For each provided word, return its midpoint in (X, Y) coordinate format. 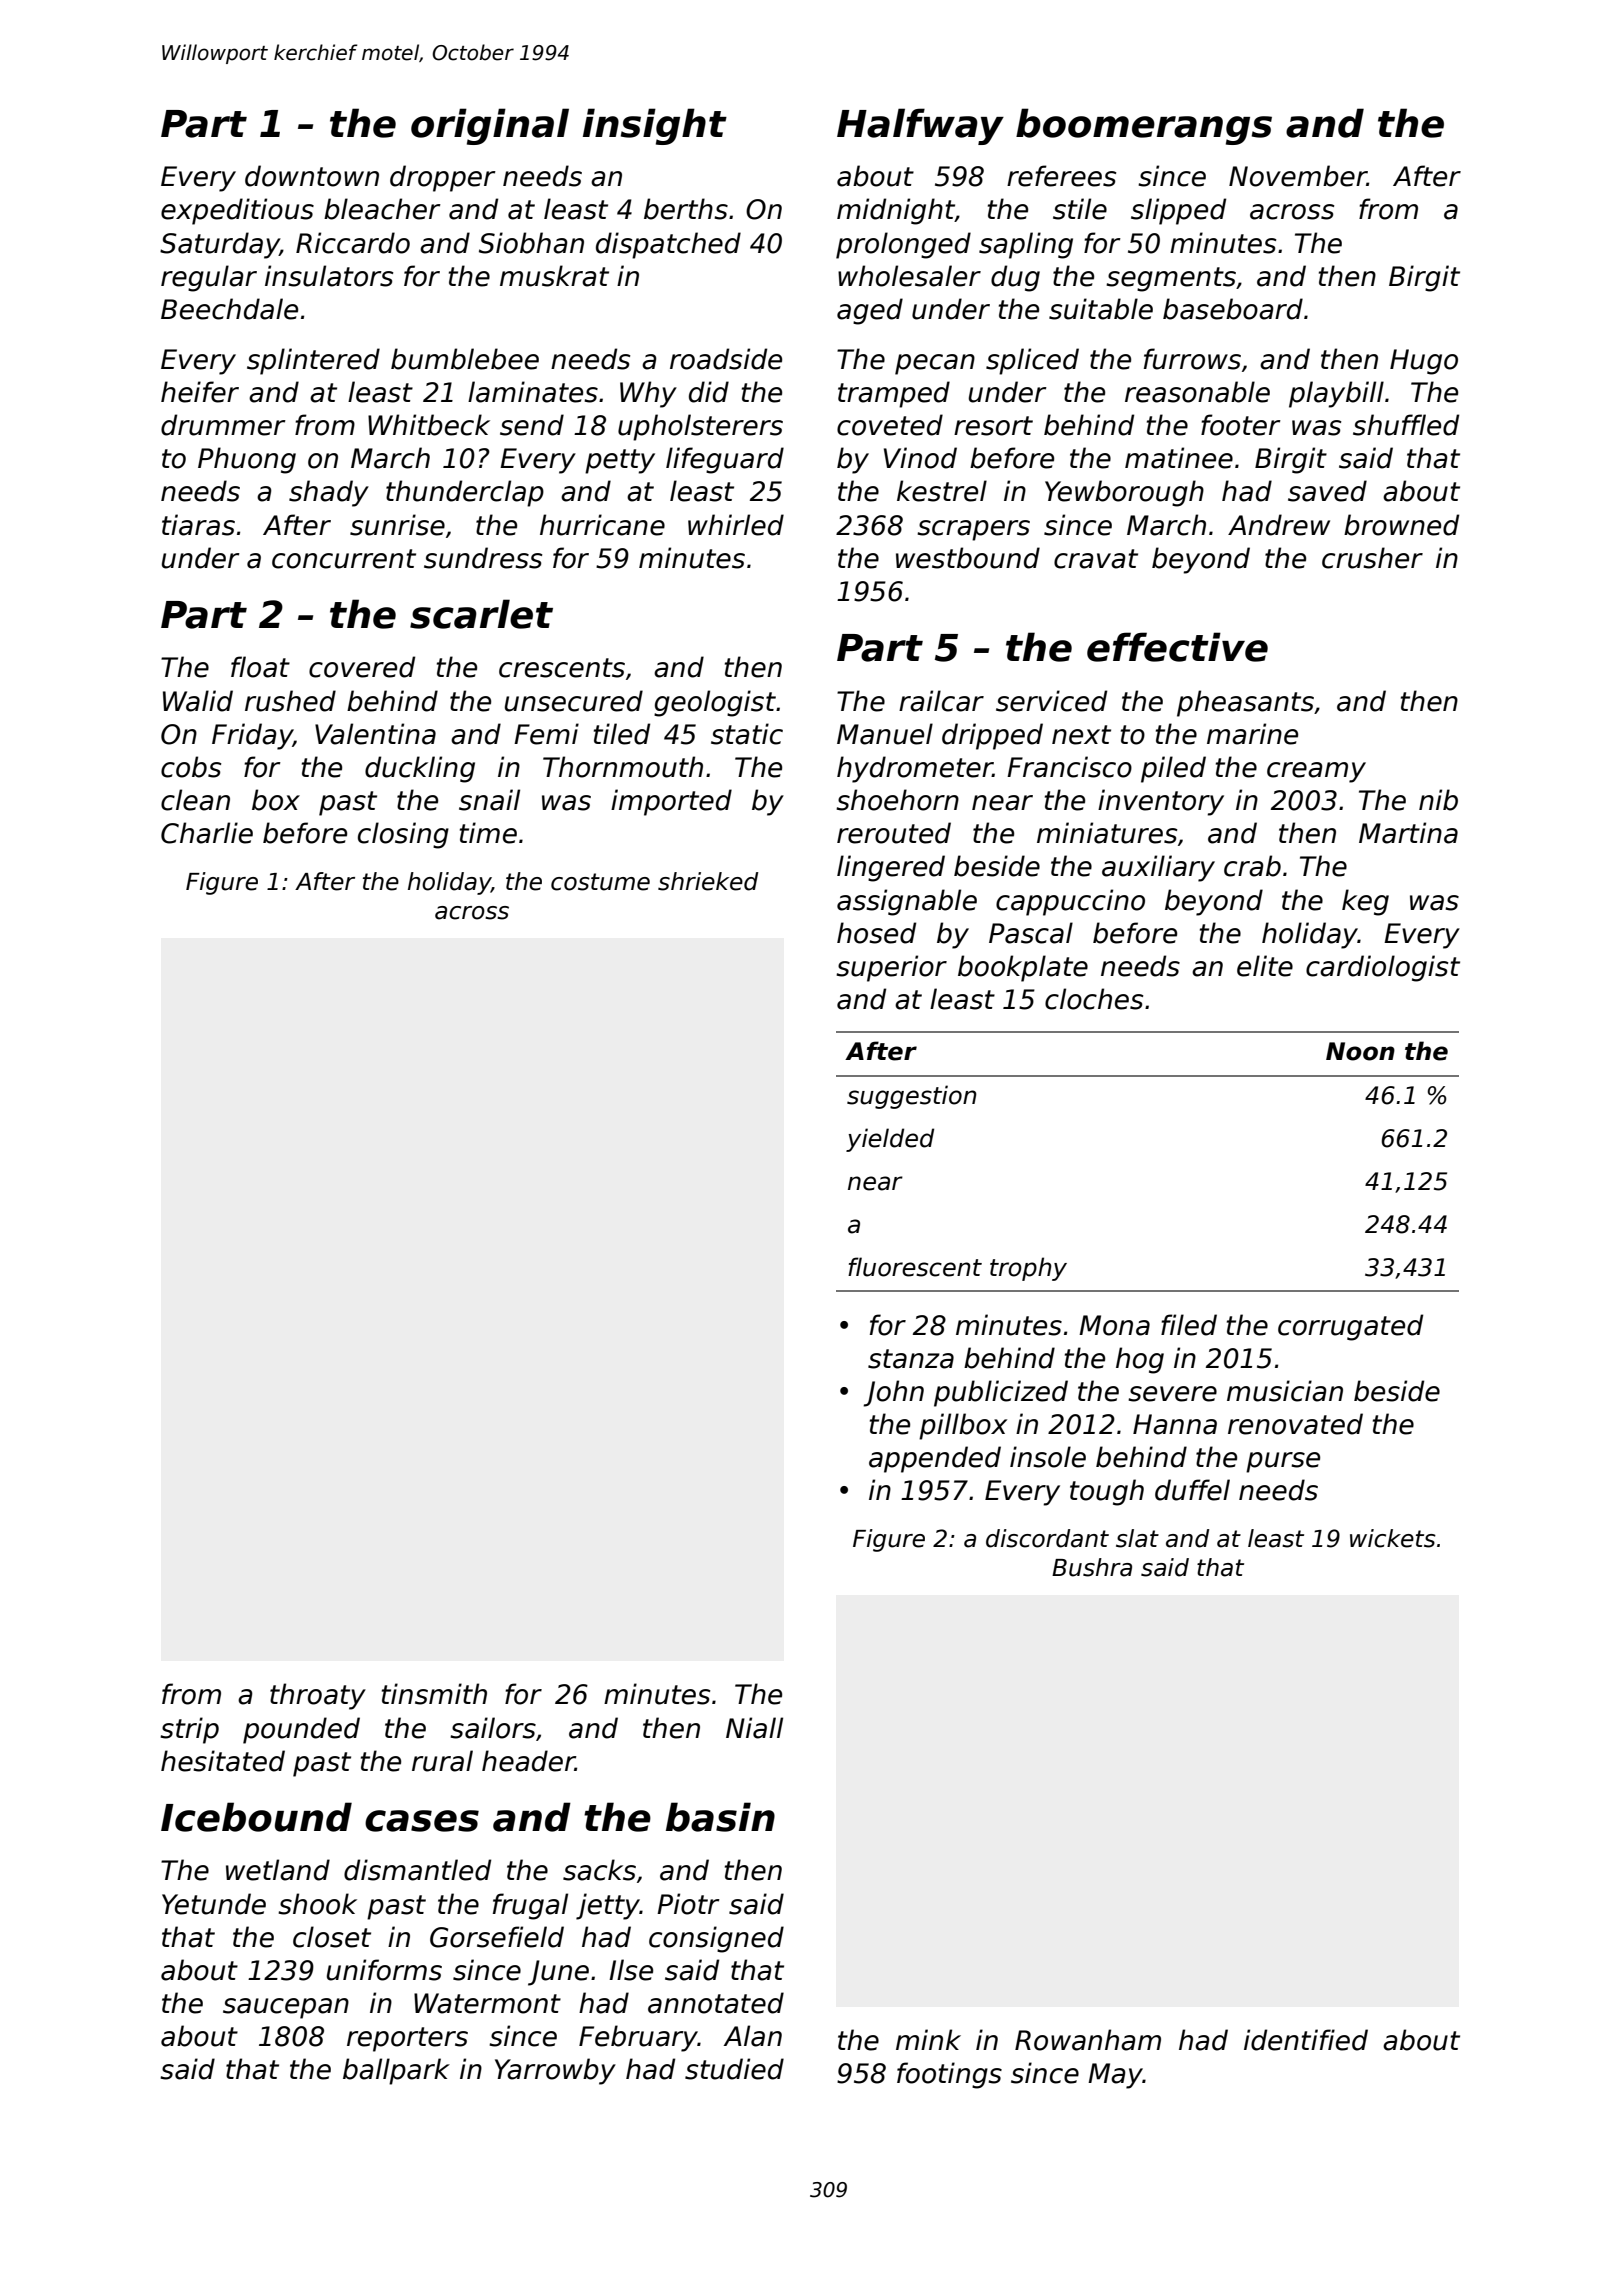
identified (1306, 2040)
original (490, 126)
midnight (896, 211)
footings (949, 2075)
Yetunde (214, 1904)
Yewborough (1124, 493)
